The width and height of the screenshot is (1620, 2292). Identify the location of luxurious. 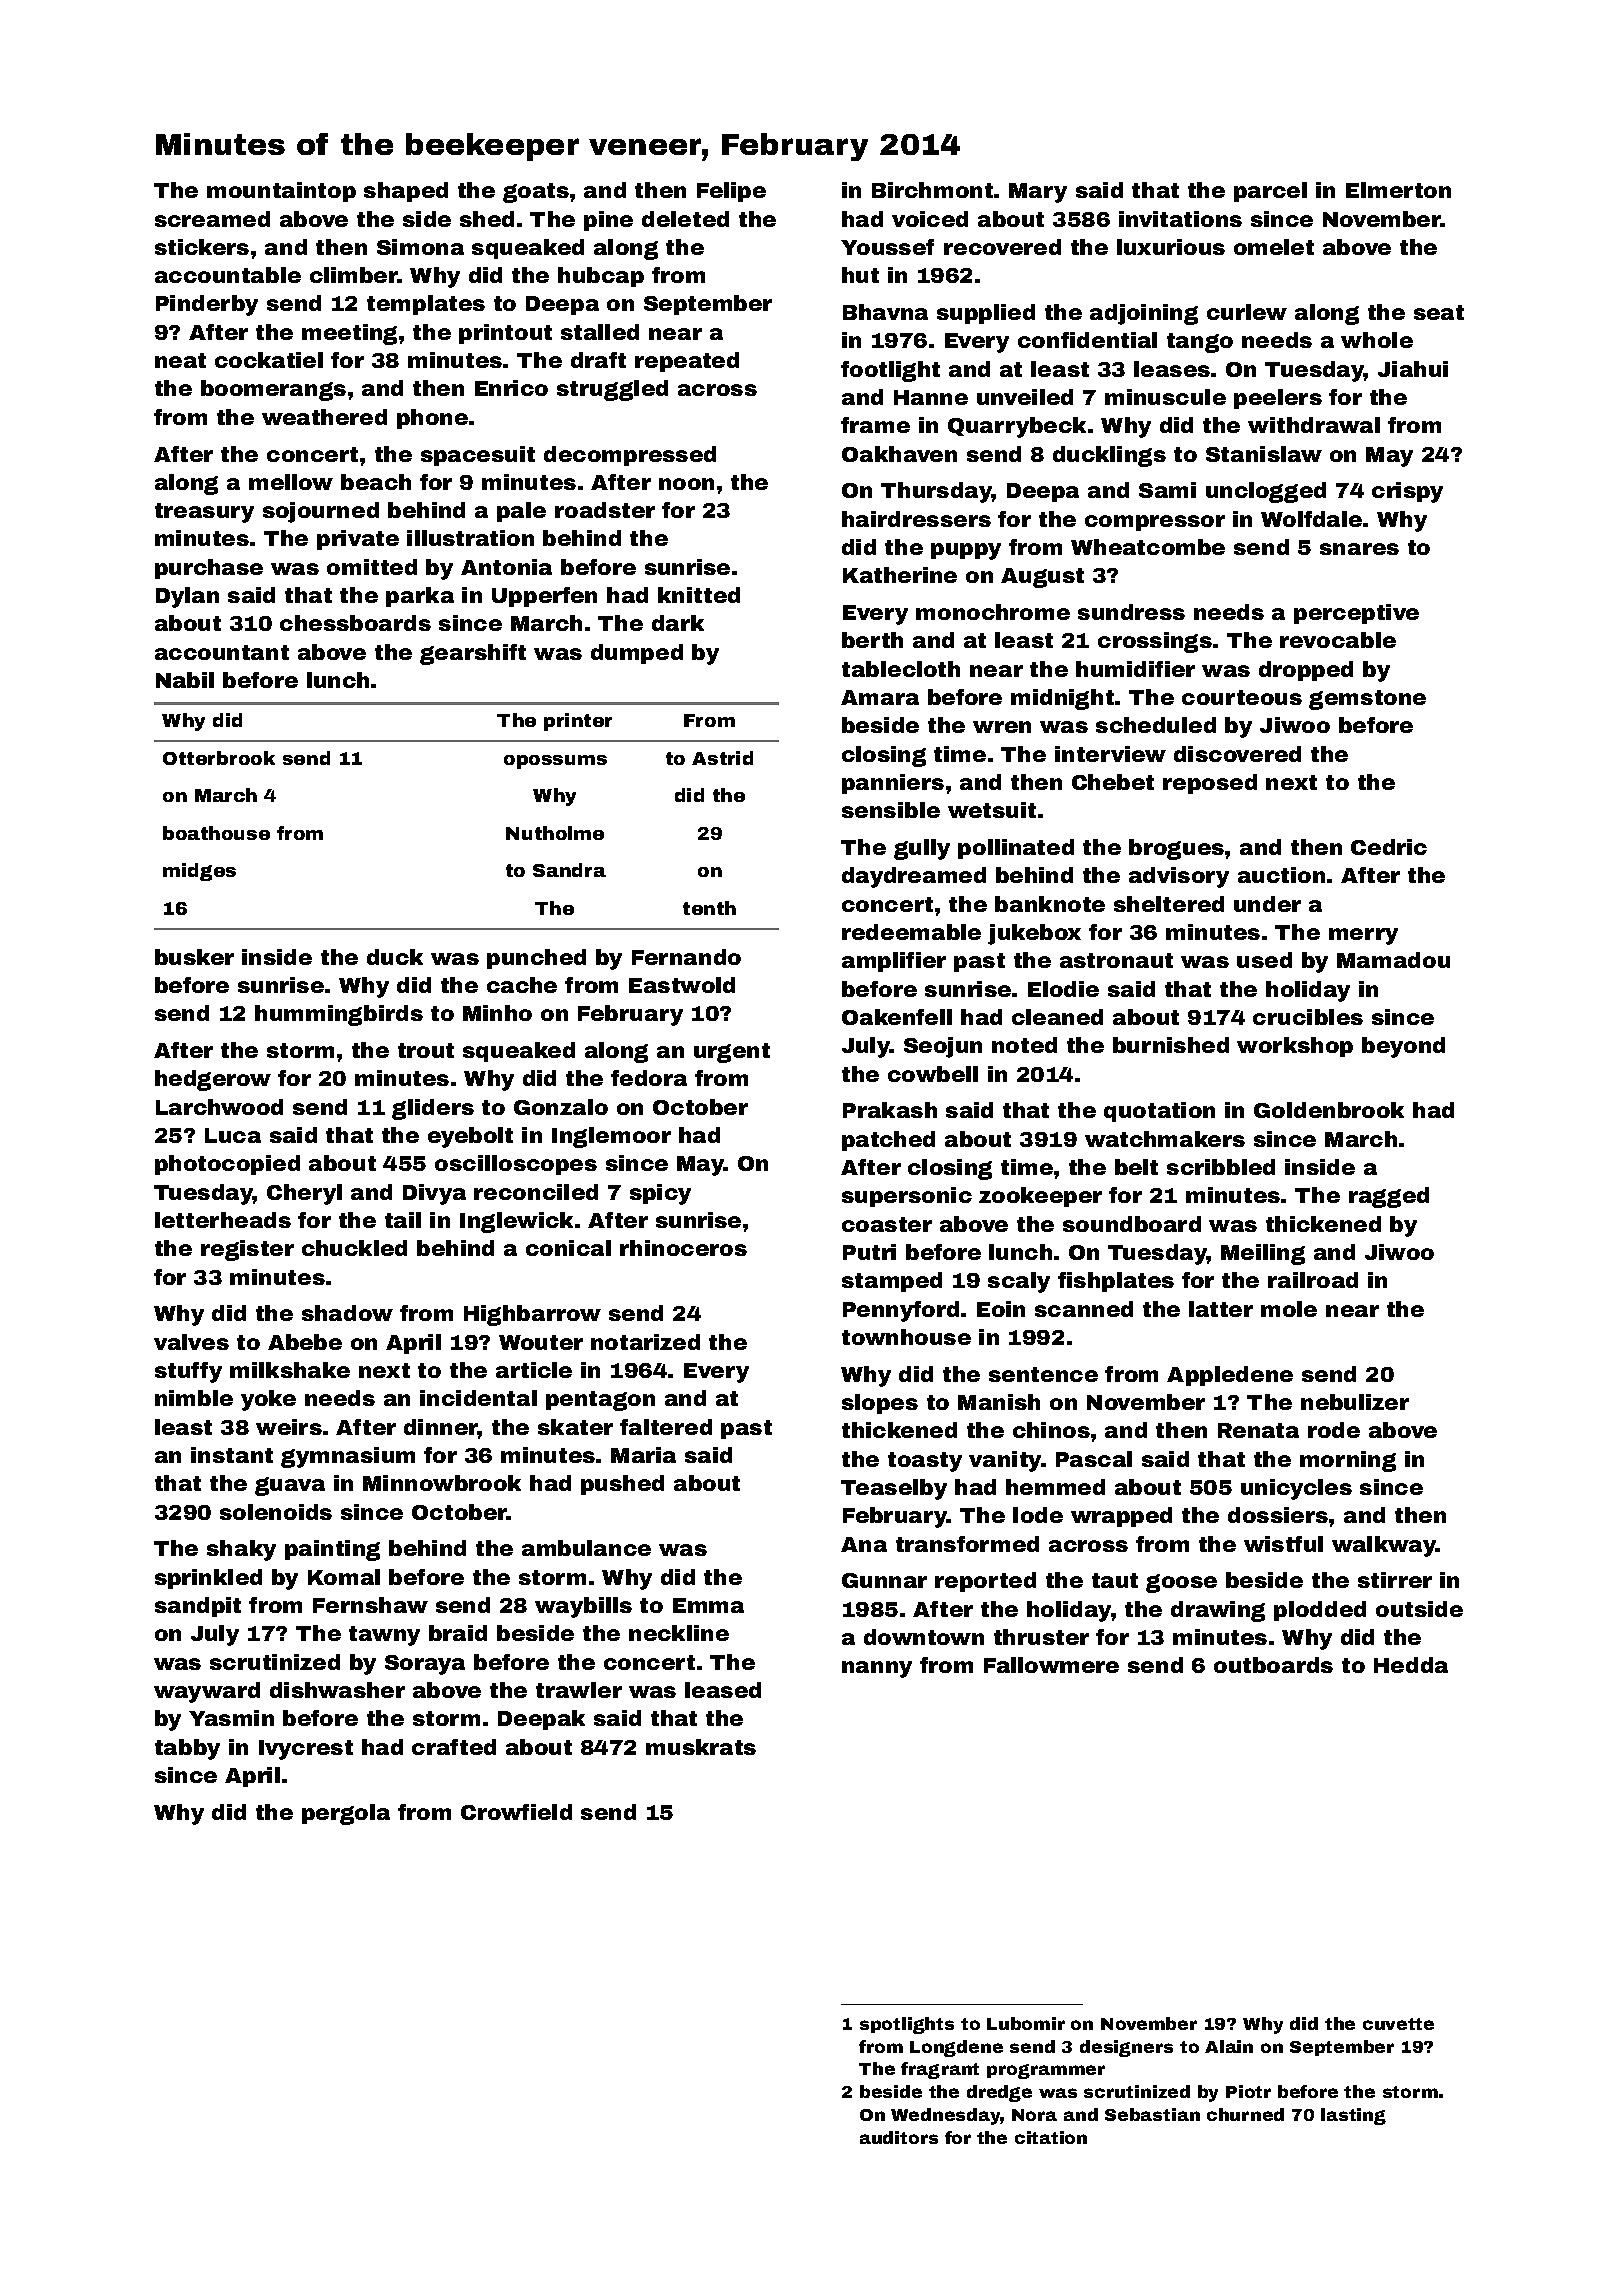
(1171, 247).
